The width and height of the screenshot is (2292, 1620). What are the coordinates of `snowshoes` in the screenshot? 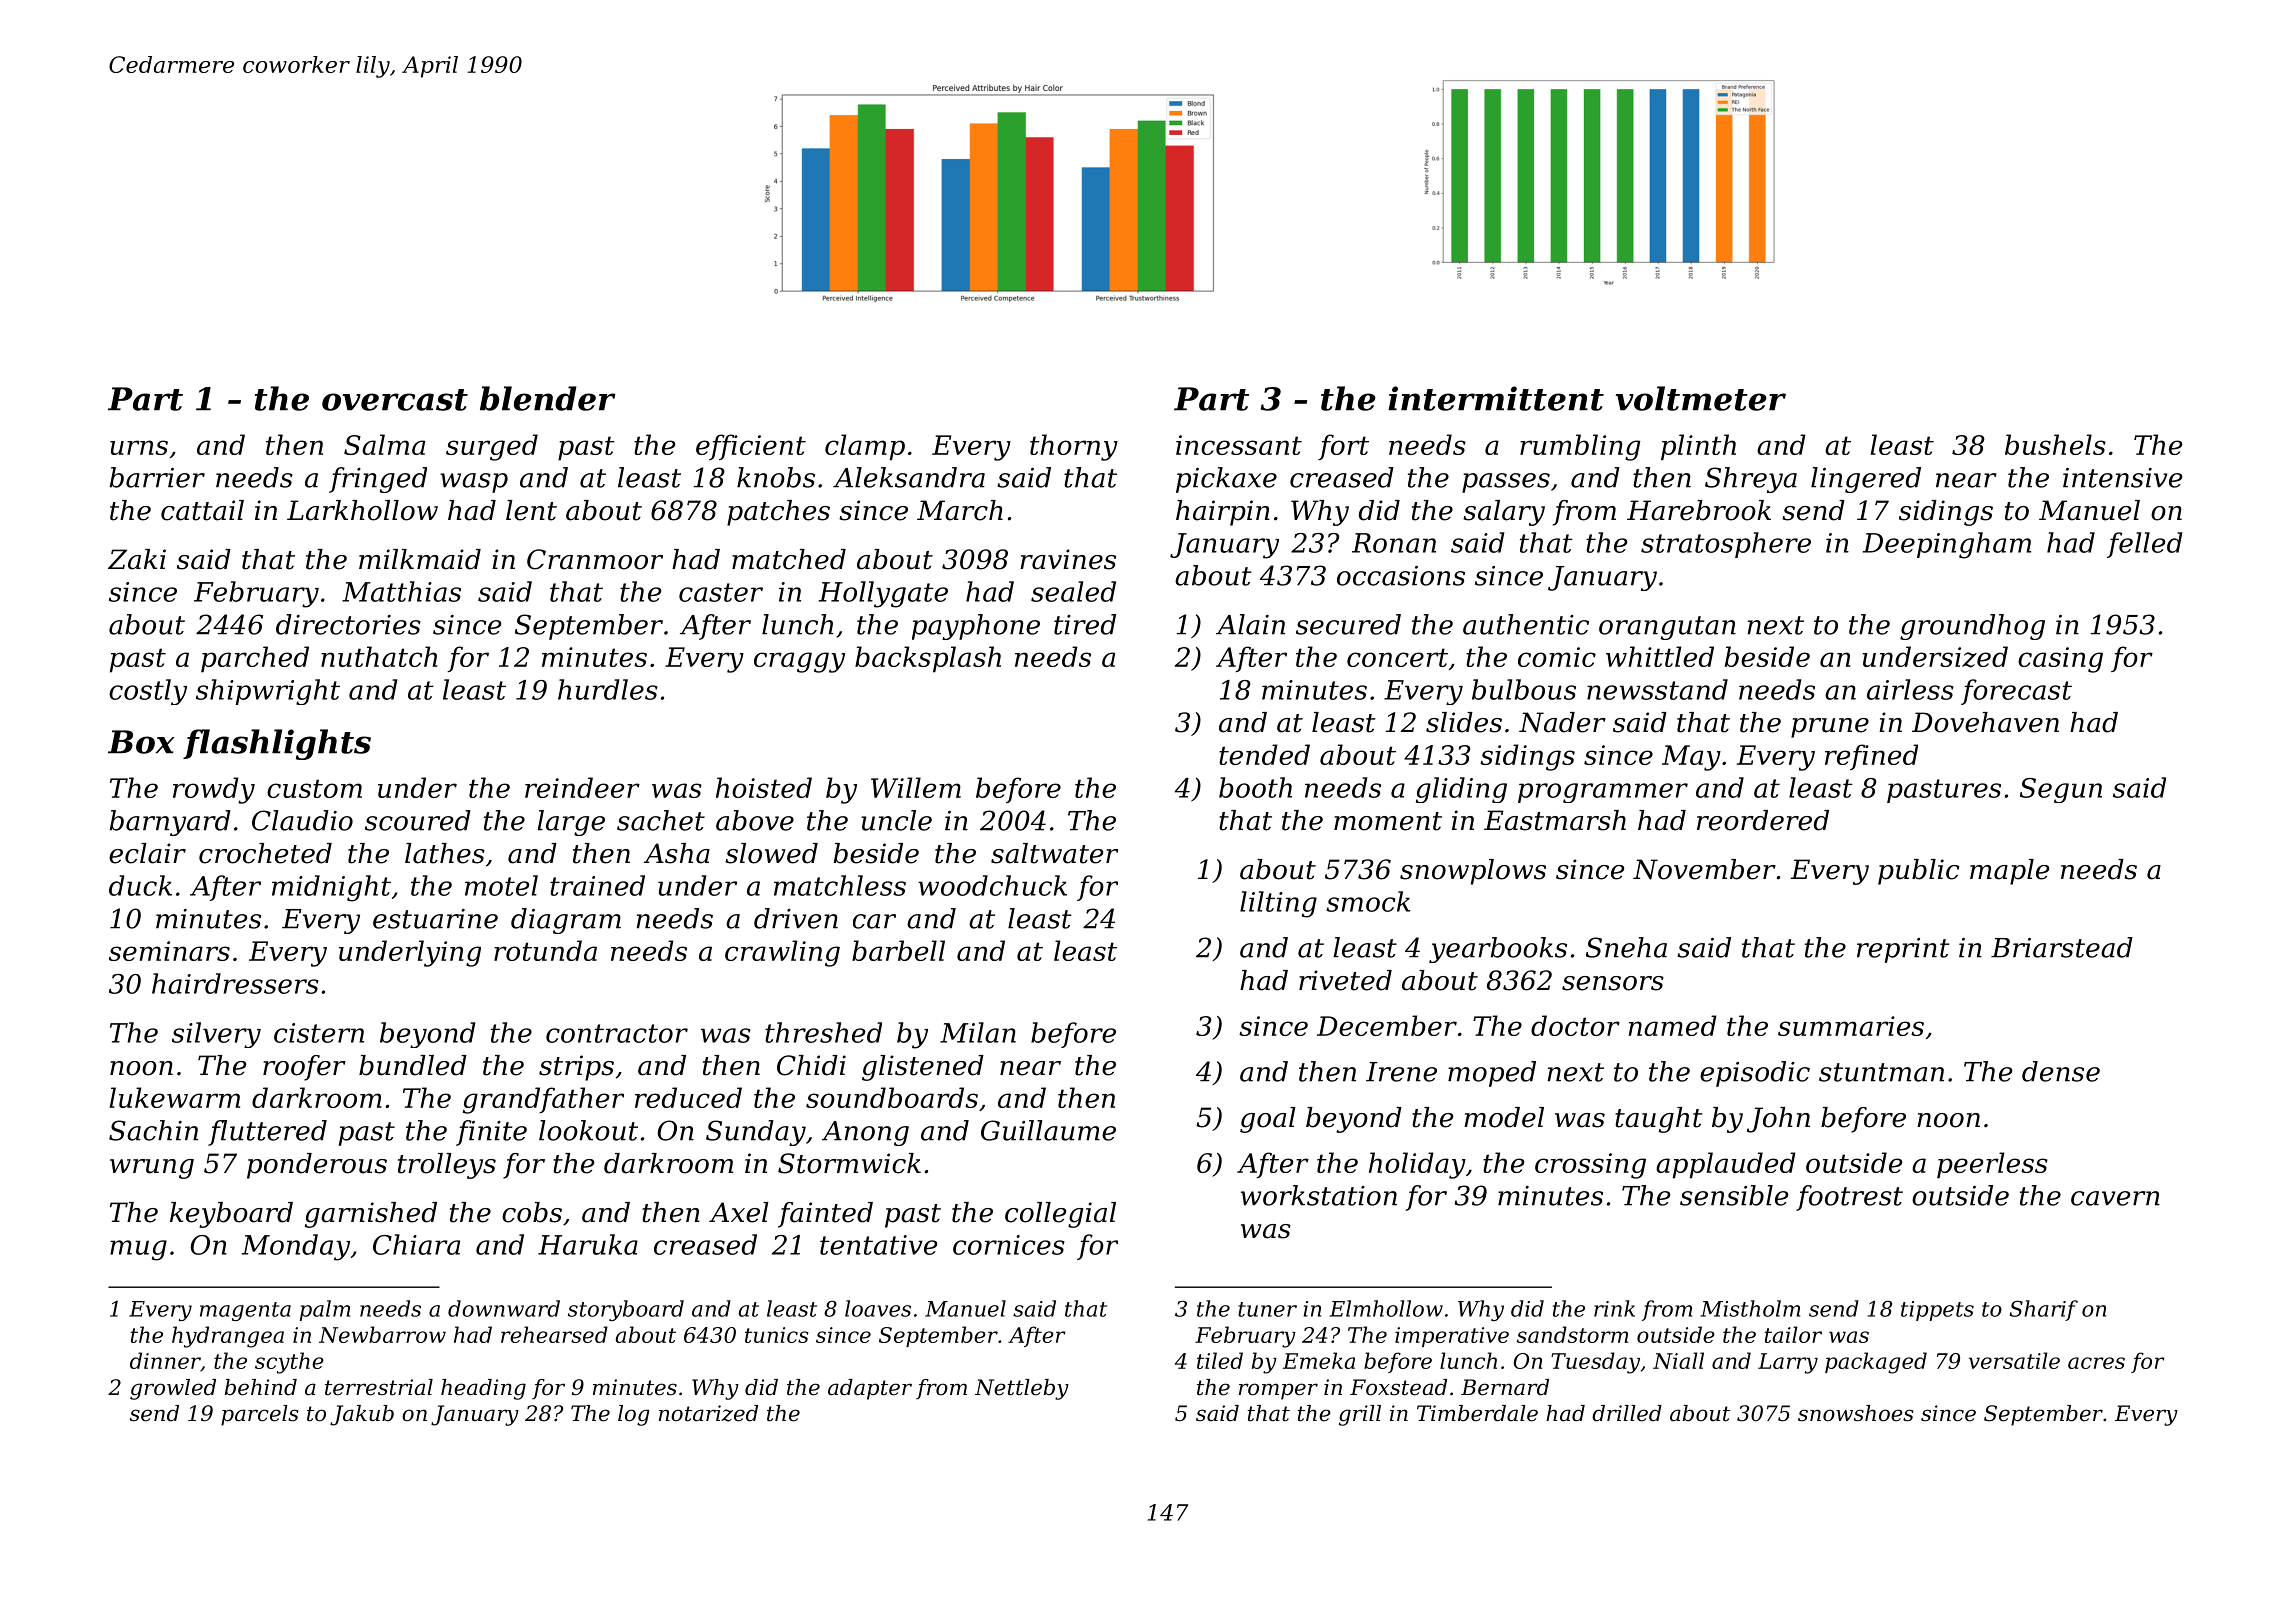 It's located at (1855, 1413).
